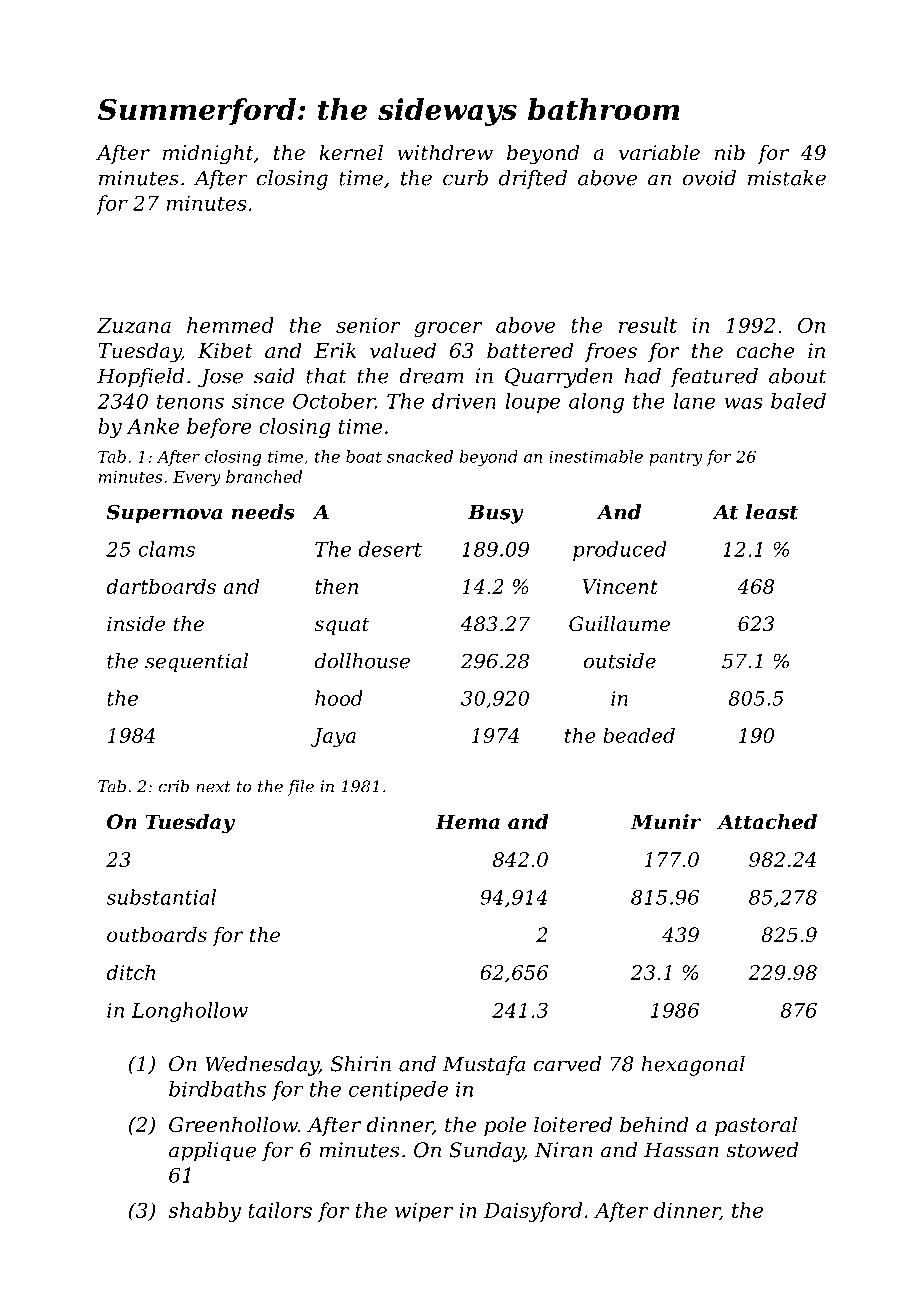 The image size is (924, 1308). What do you see at coordinates (496, 514) in the document?
I see `Busy` at bounding box center [496, 514].
